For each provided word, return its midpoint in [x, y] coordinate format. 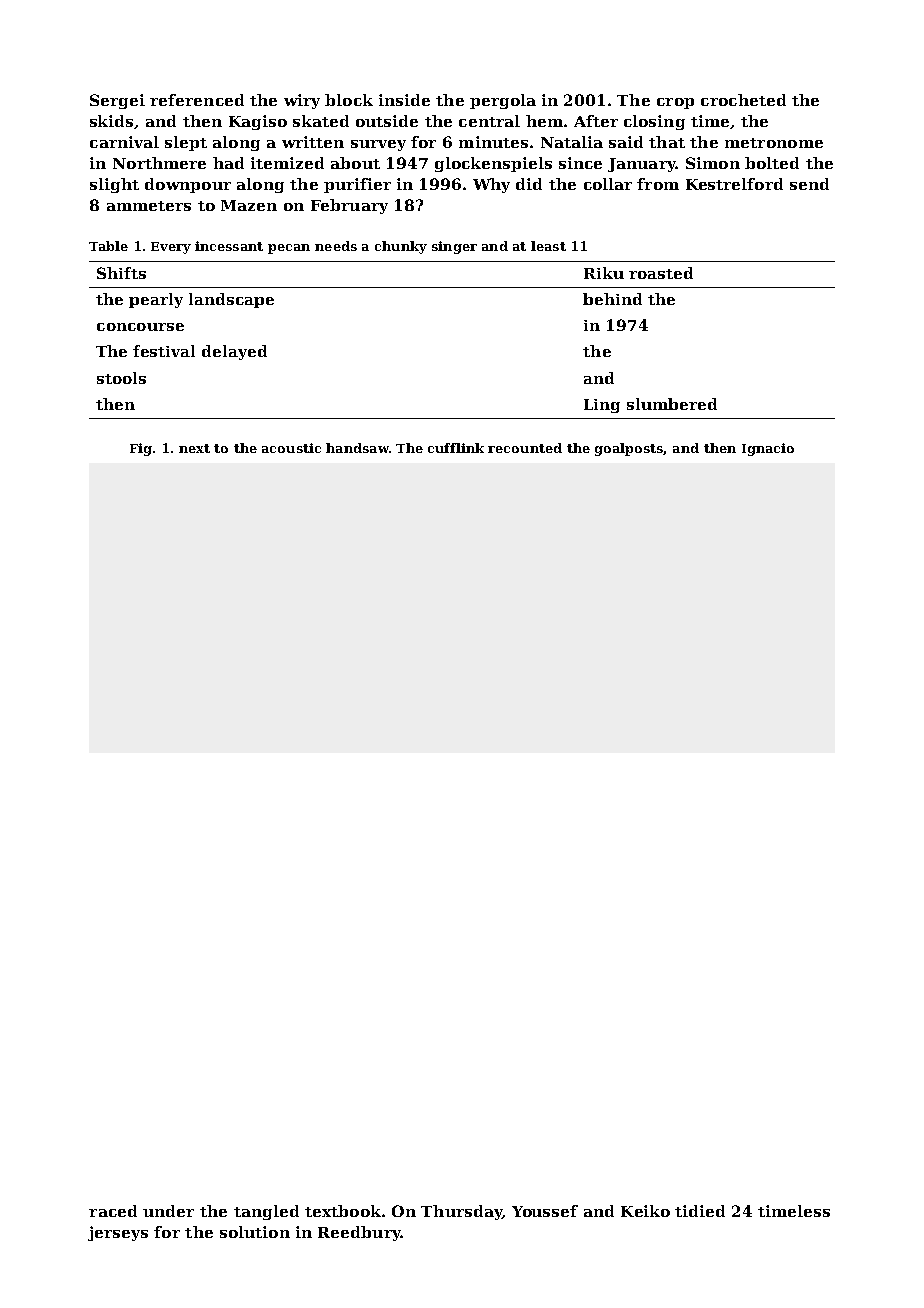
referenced [197, 100]
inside [404, 100]
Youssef [545, 1211]
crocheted [743, 100]
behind [612, 299]
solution [255, 1232]
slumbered [672, 404]
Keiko [645, 1211]
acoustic [291, 448]
